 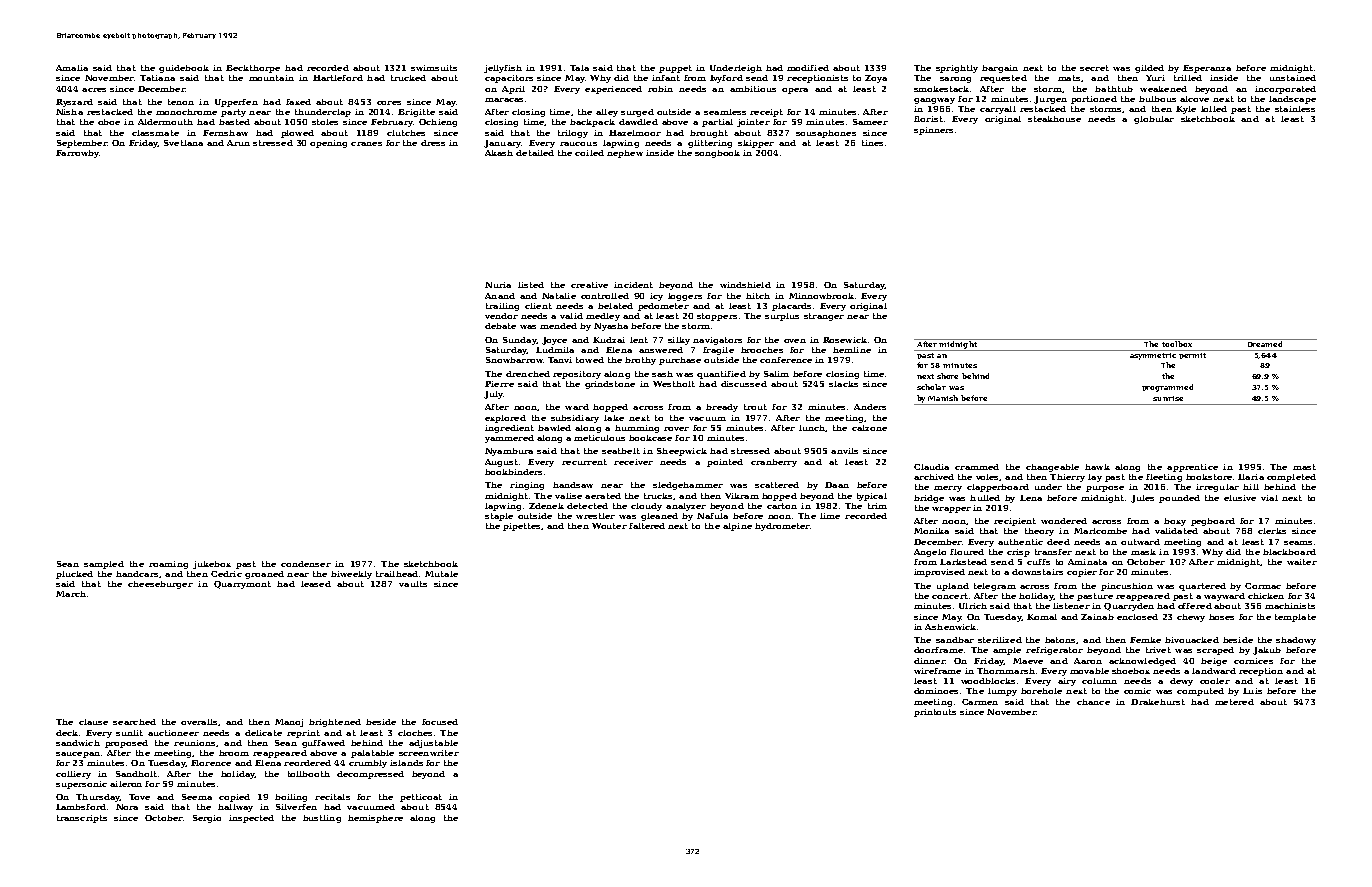 What do you see at coordinates (78, 755) in the screenshot?
I see `saucepan` at bounding box center [78, 755].
